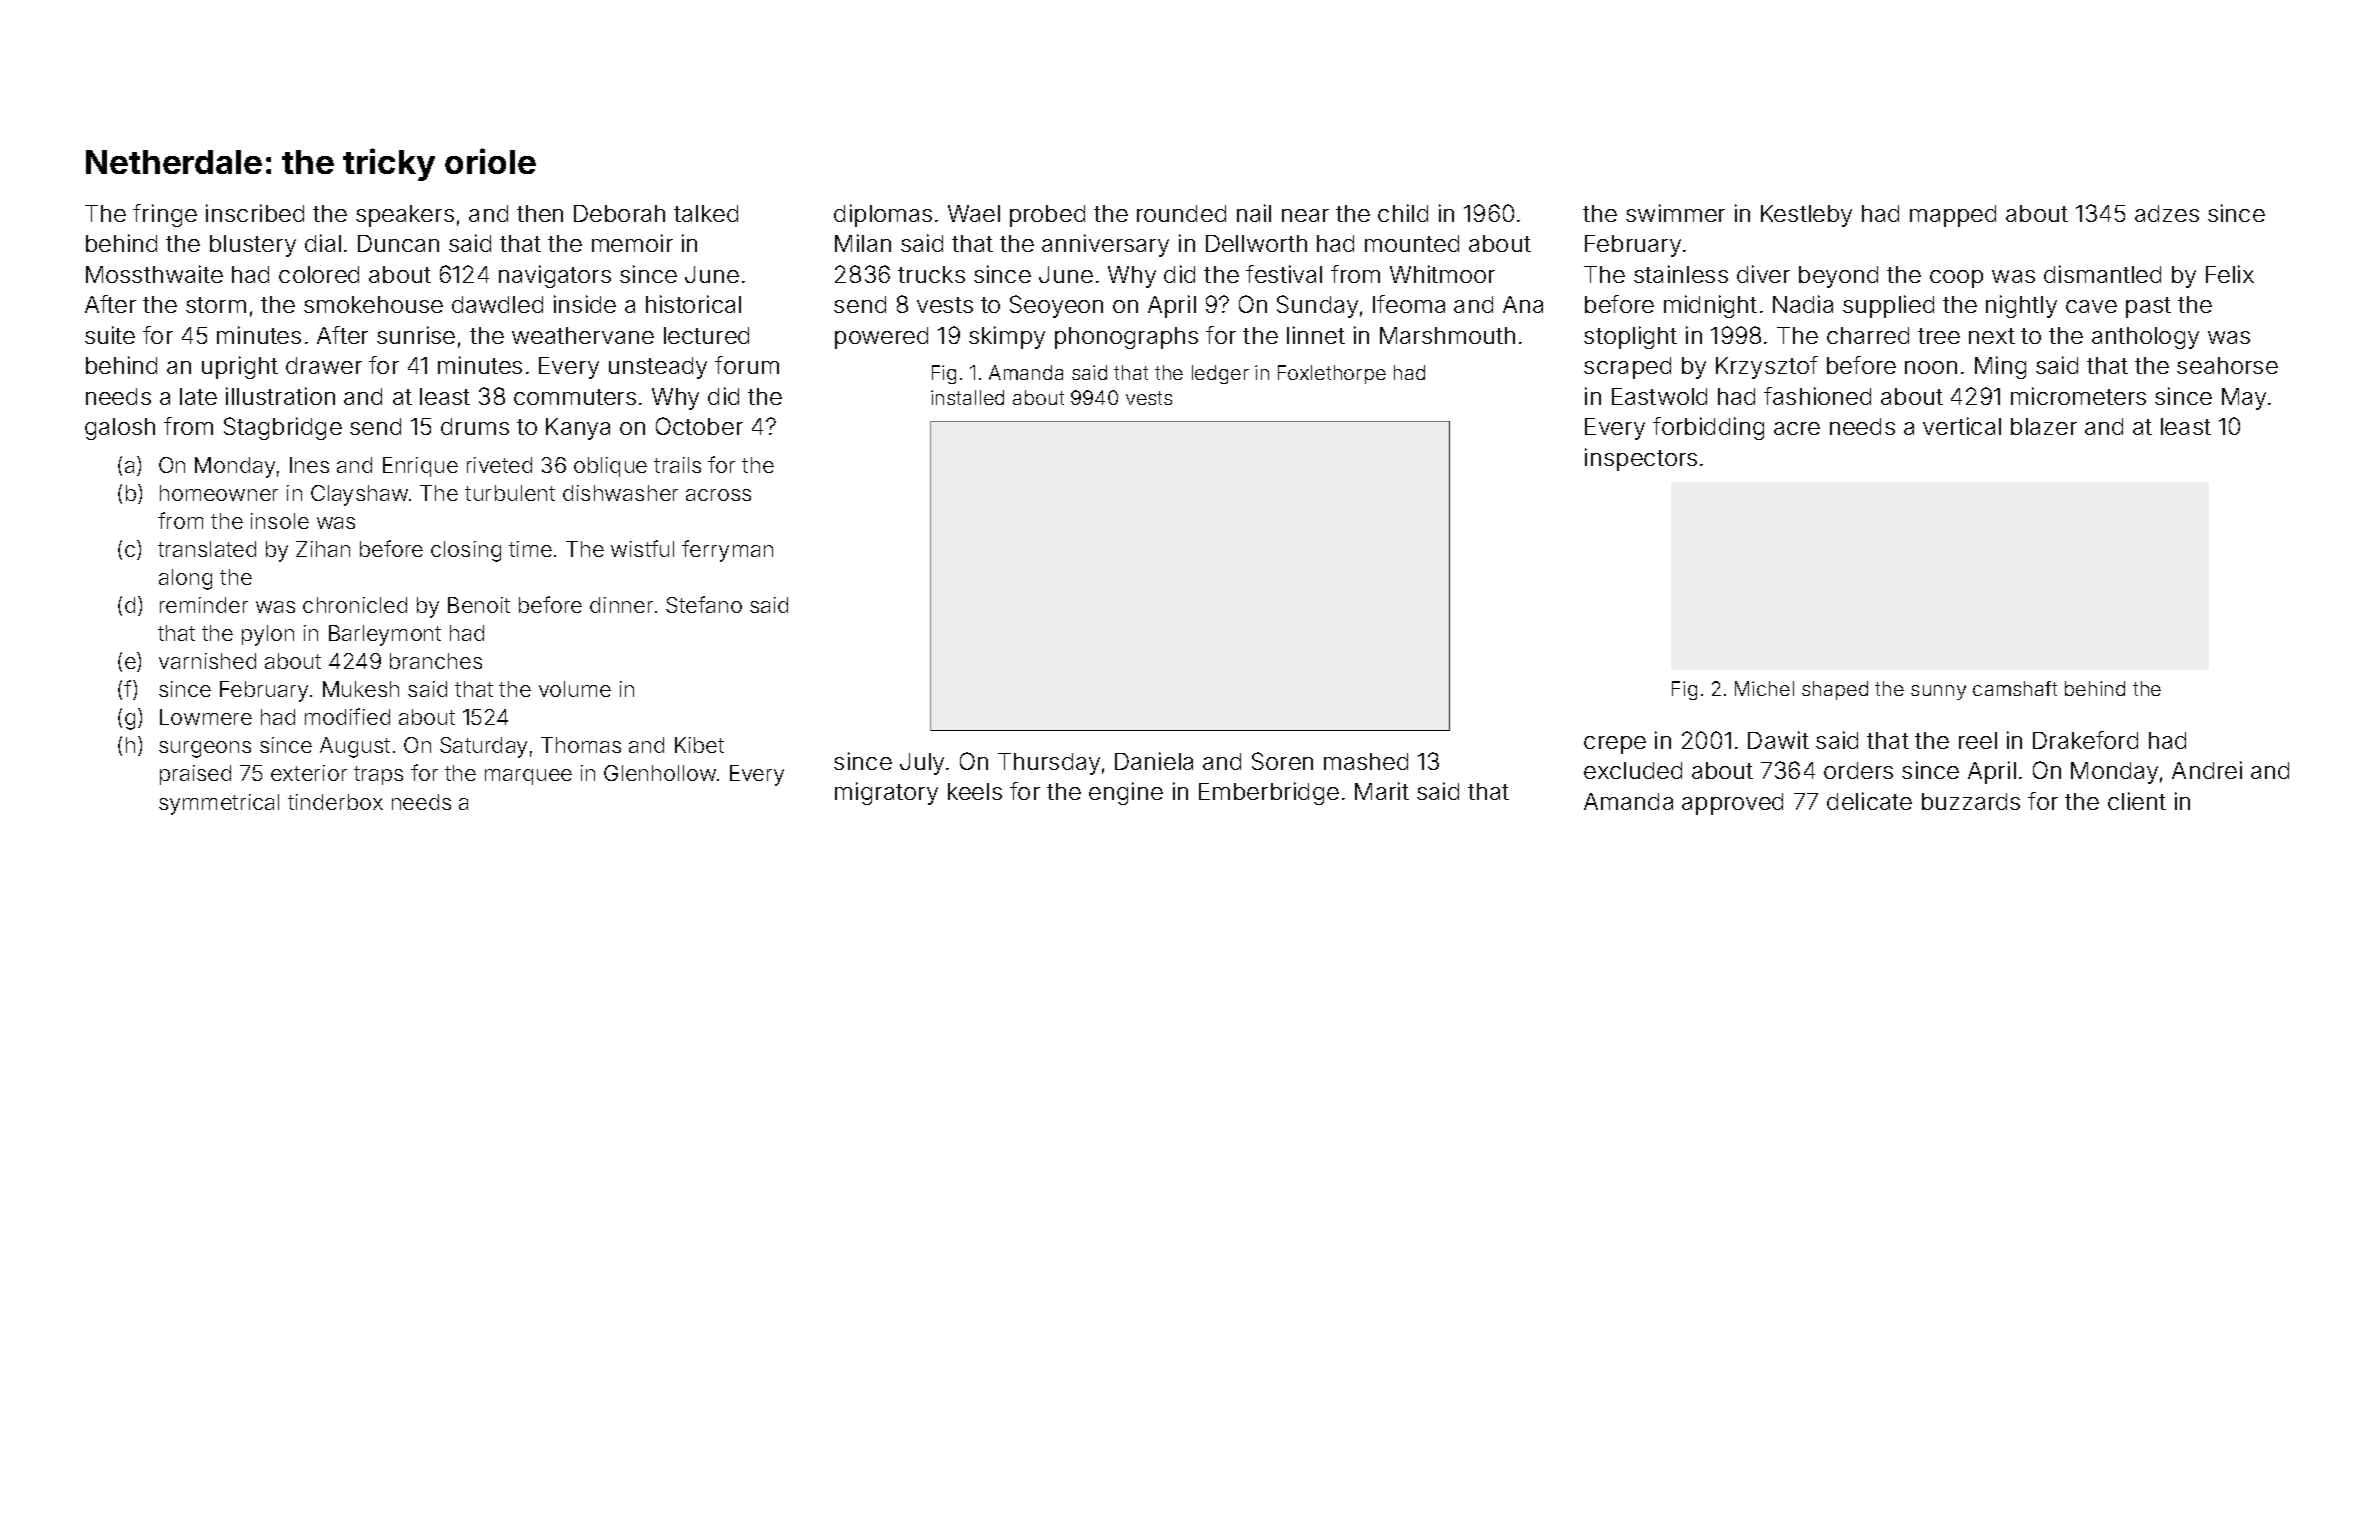 This image has width=2380, height=1540. What do you see at coordinates (110, 335) in the image?
I see `suite` at bounding box center [110, 335].
